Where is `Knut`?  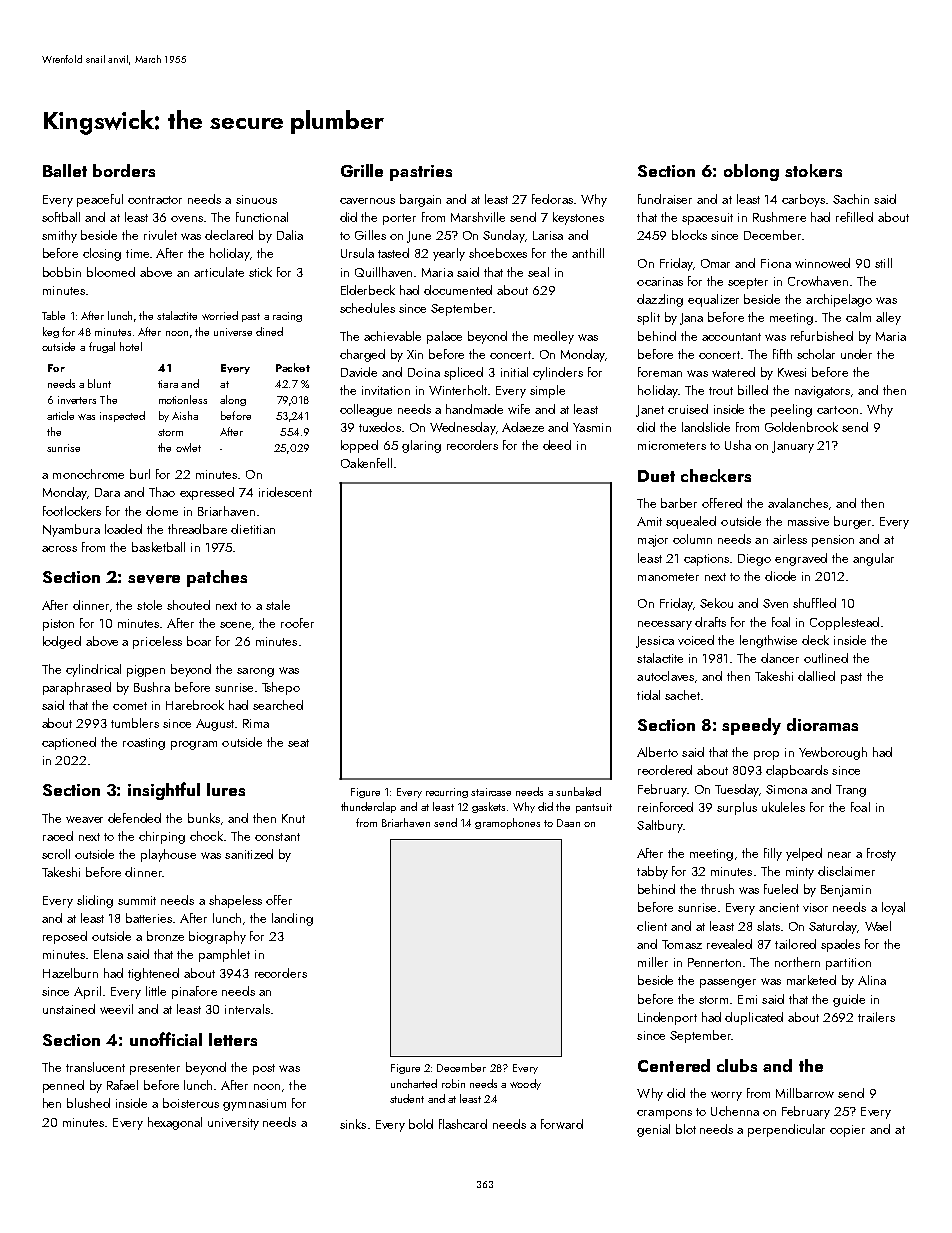
Knut is located at coordinates (293, 818).
